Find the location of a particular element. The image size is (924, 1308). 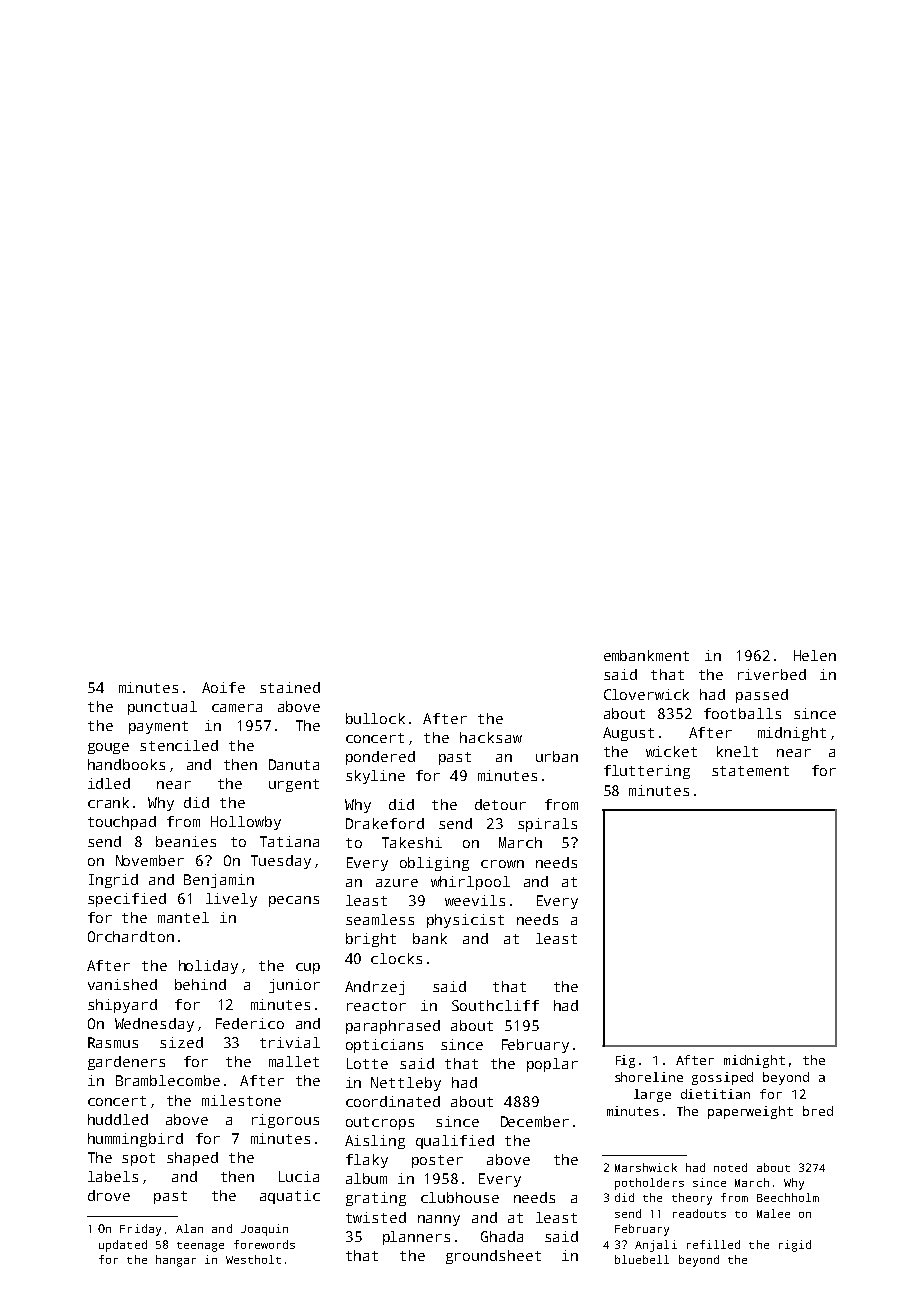

clubhouse is located at coordinates (460, 1197).
